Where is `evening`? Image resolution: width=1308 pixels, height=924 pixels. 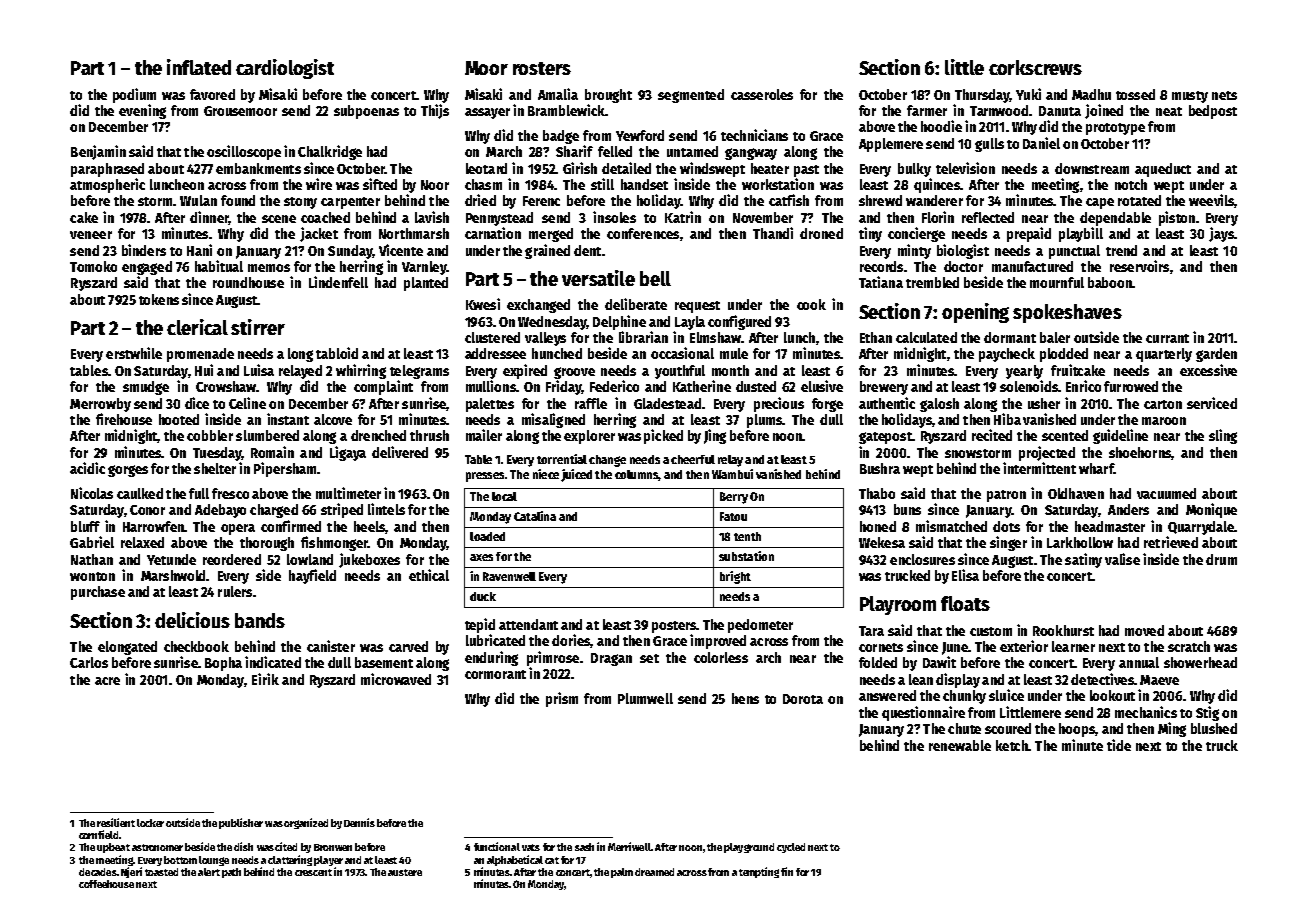 evening is located at coordinates (142, 111).
